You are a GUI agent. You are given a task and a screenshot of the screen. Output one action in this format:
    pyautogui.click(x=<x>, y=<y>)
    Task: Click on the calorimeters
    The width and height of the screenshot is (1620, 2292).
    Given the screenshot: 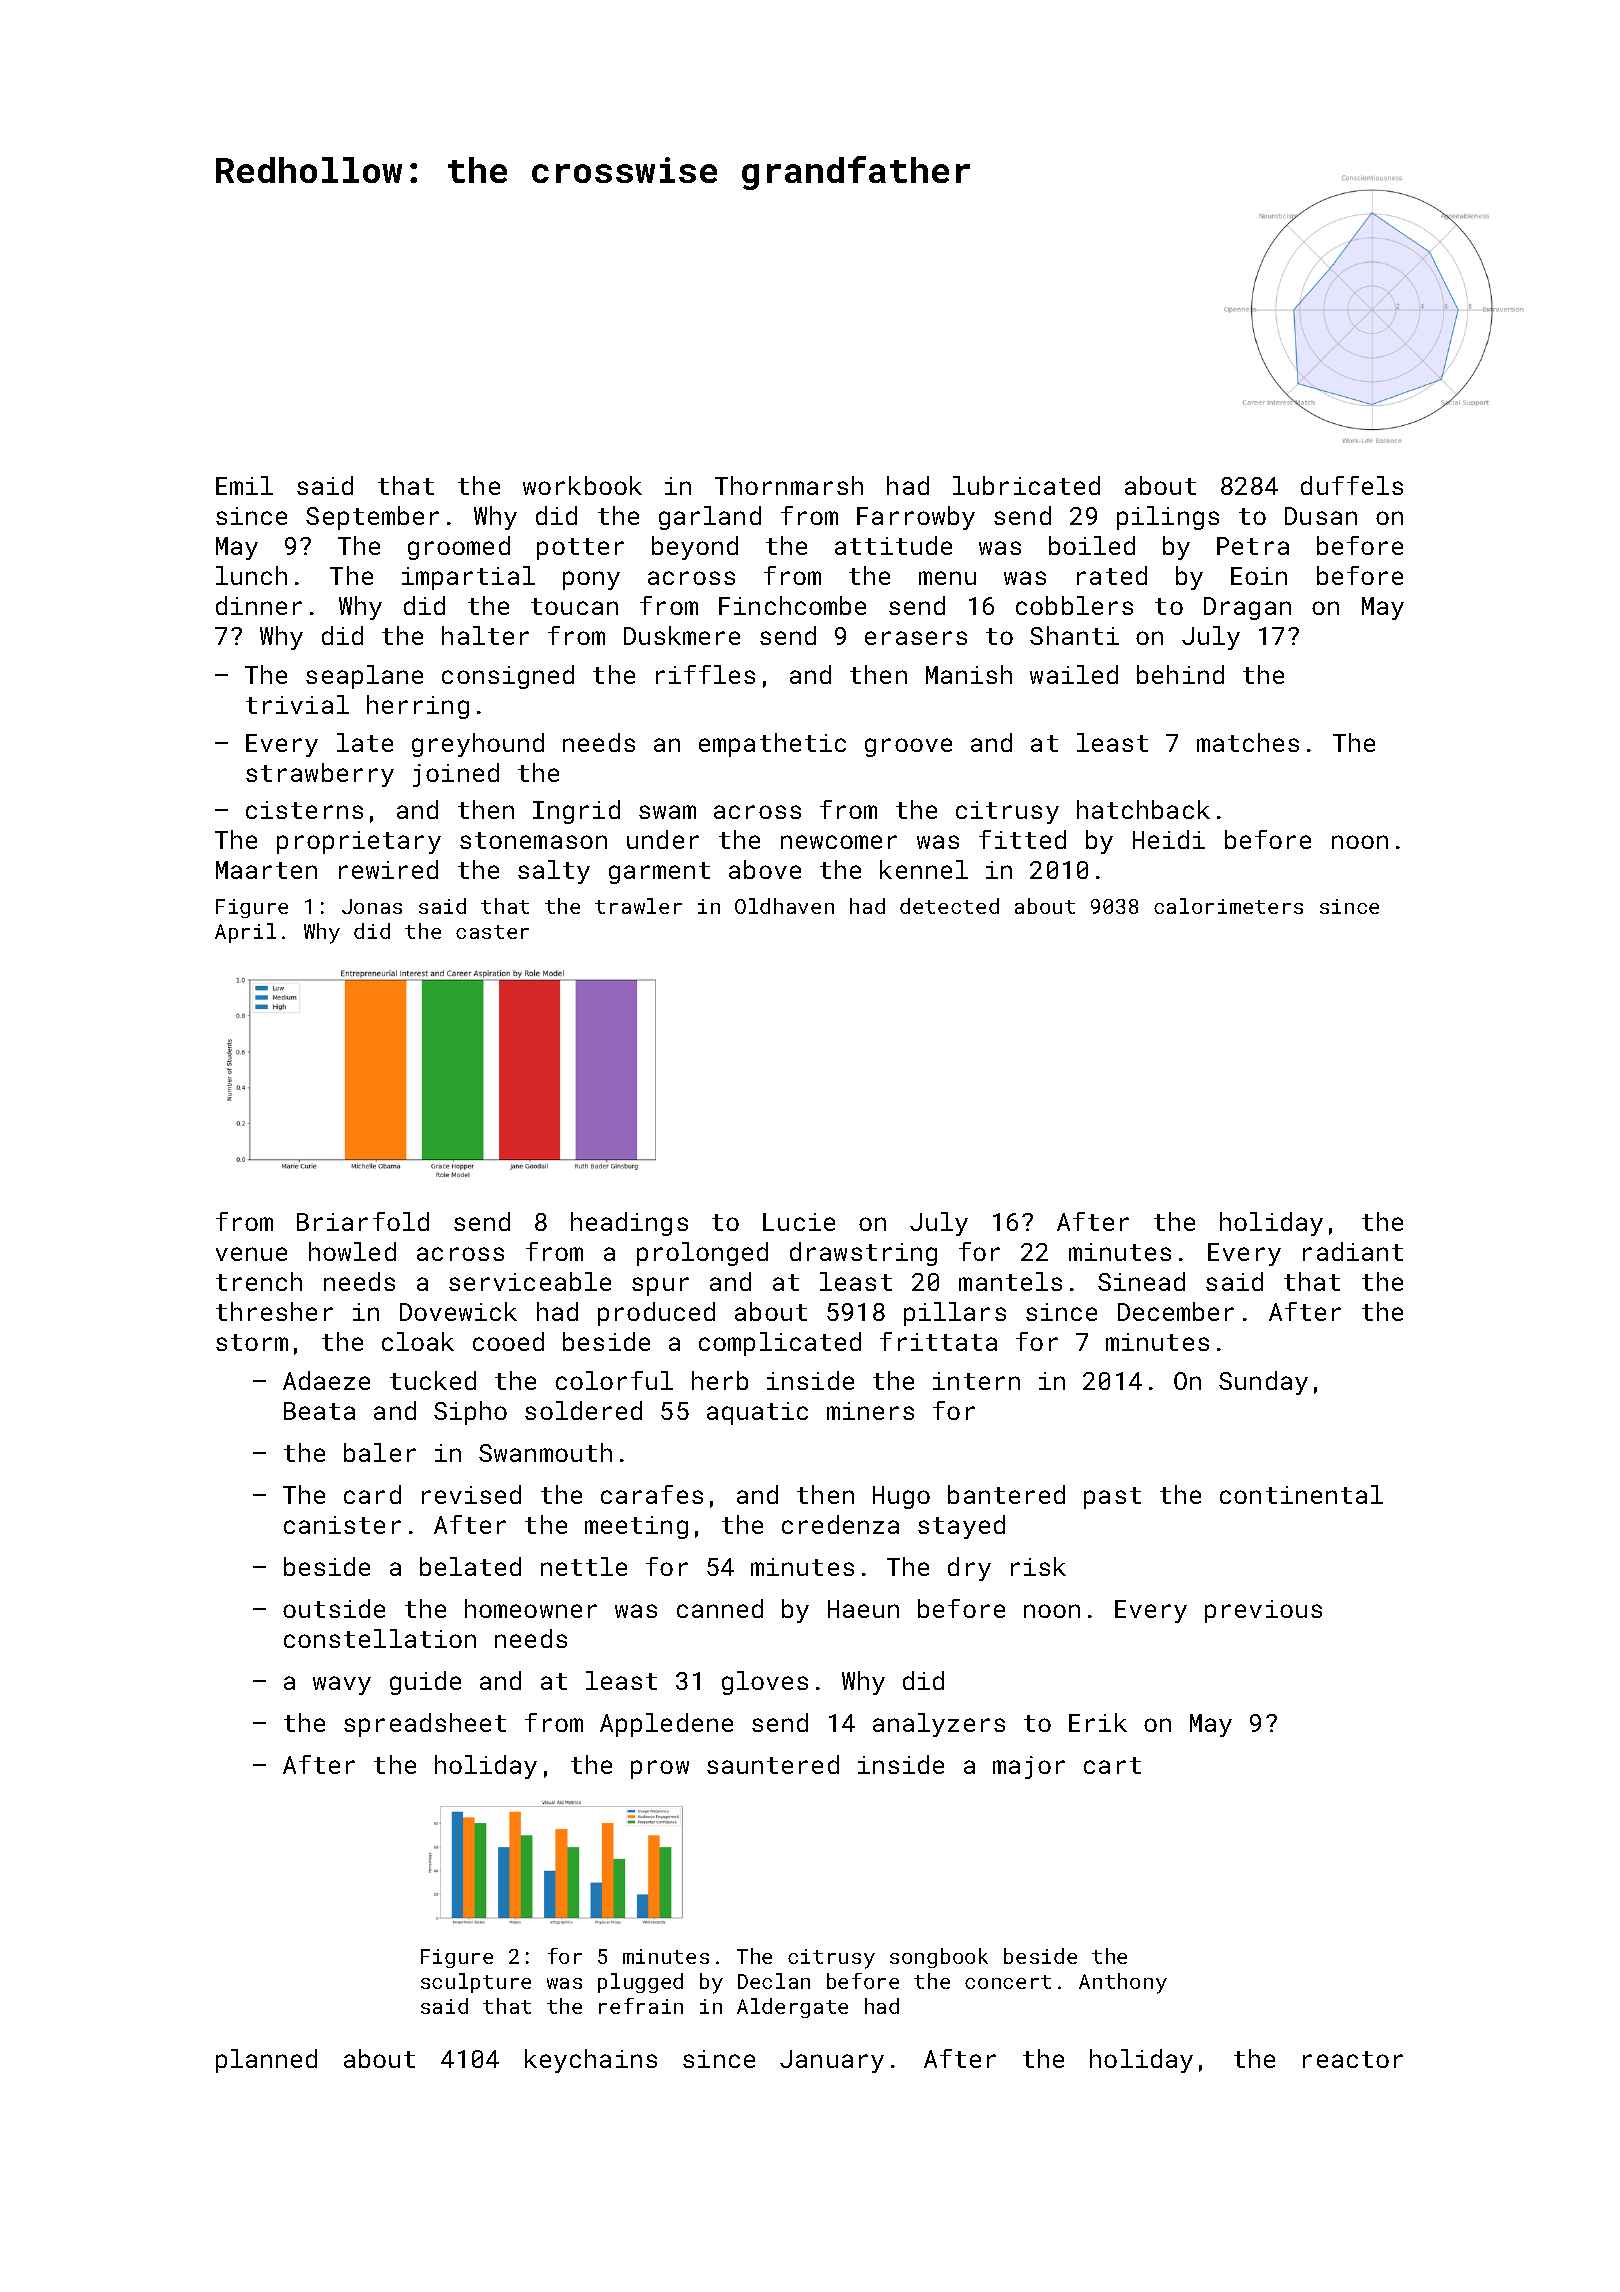 What is the action you would take?
    pyautogui.click(x=1228, y=906)
